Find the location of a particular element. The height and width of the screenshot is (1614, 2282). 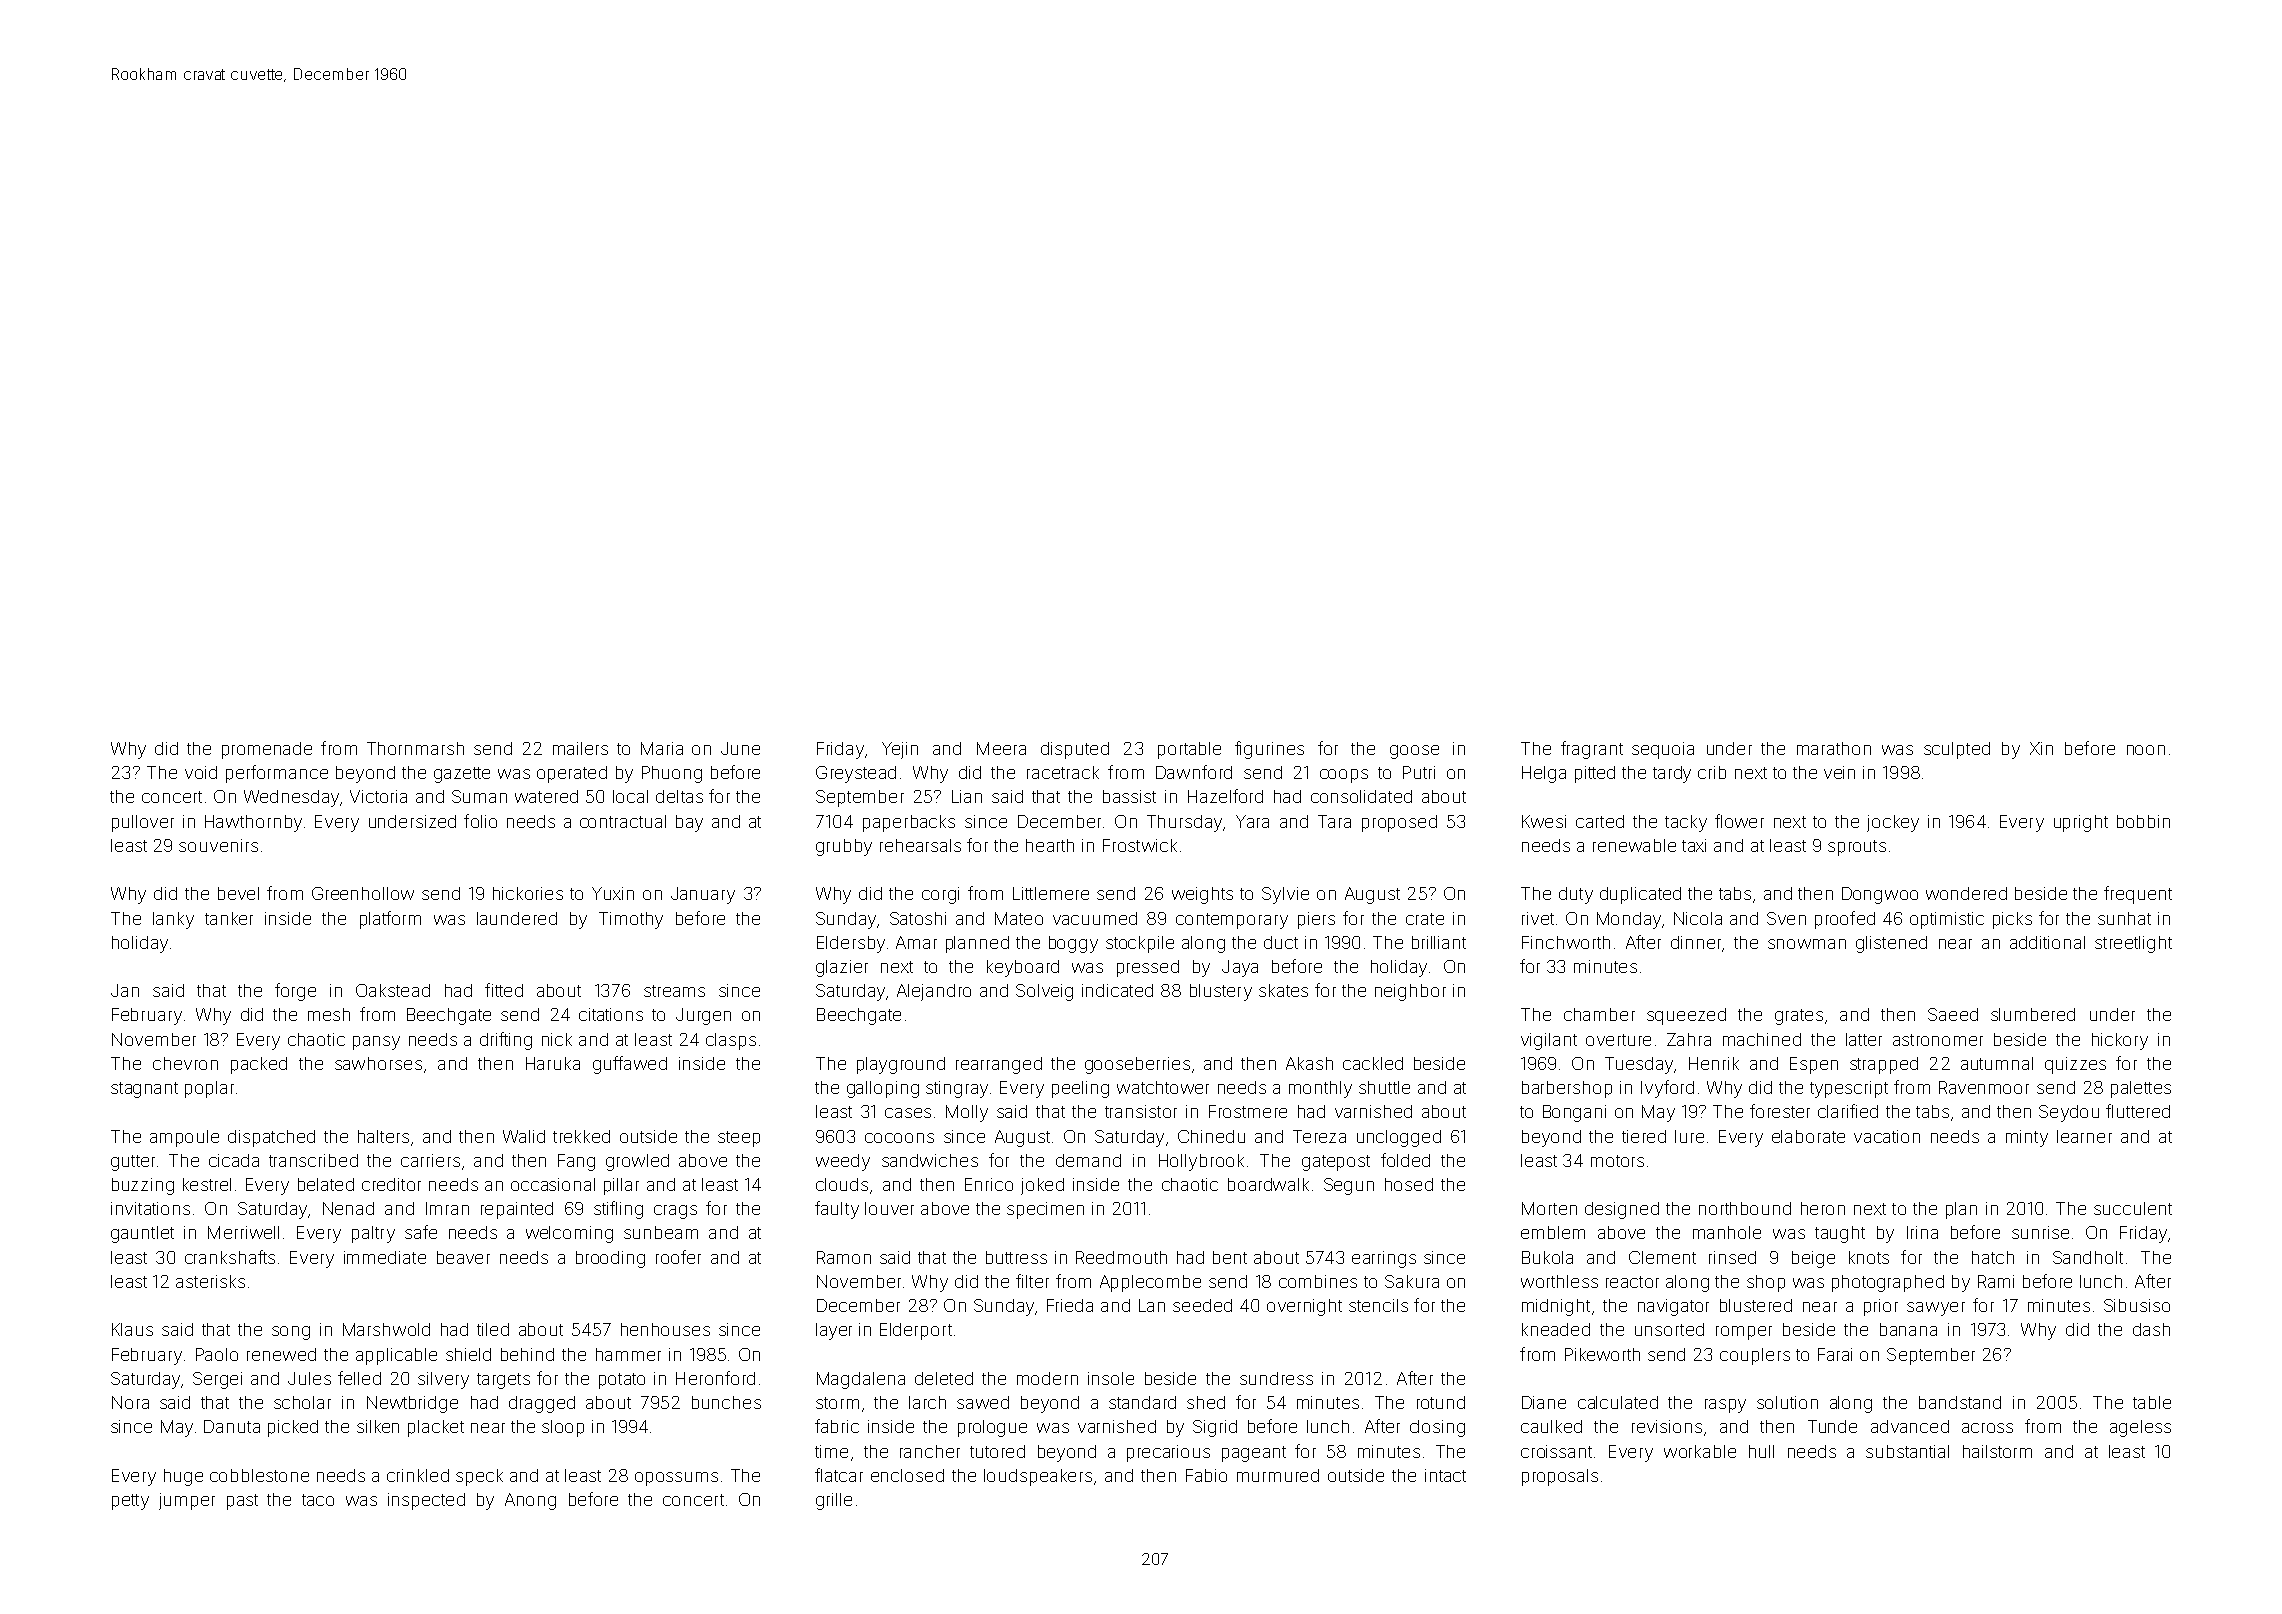

gatepost is located at coordinates (1336, 1163).
